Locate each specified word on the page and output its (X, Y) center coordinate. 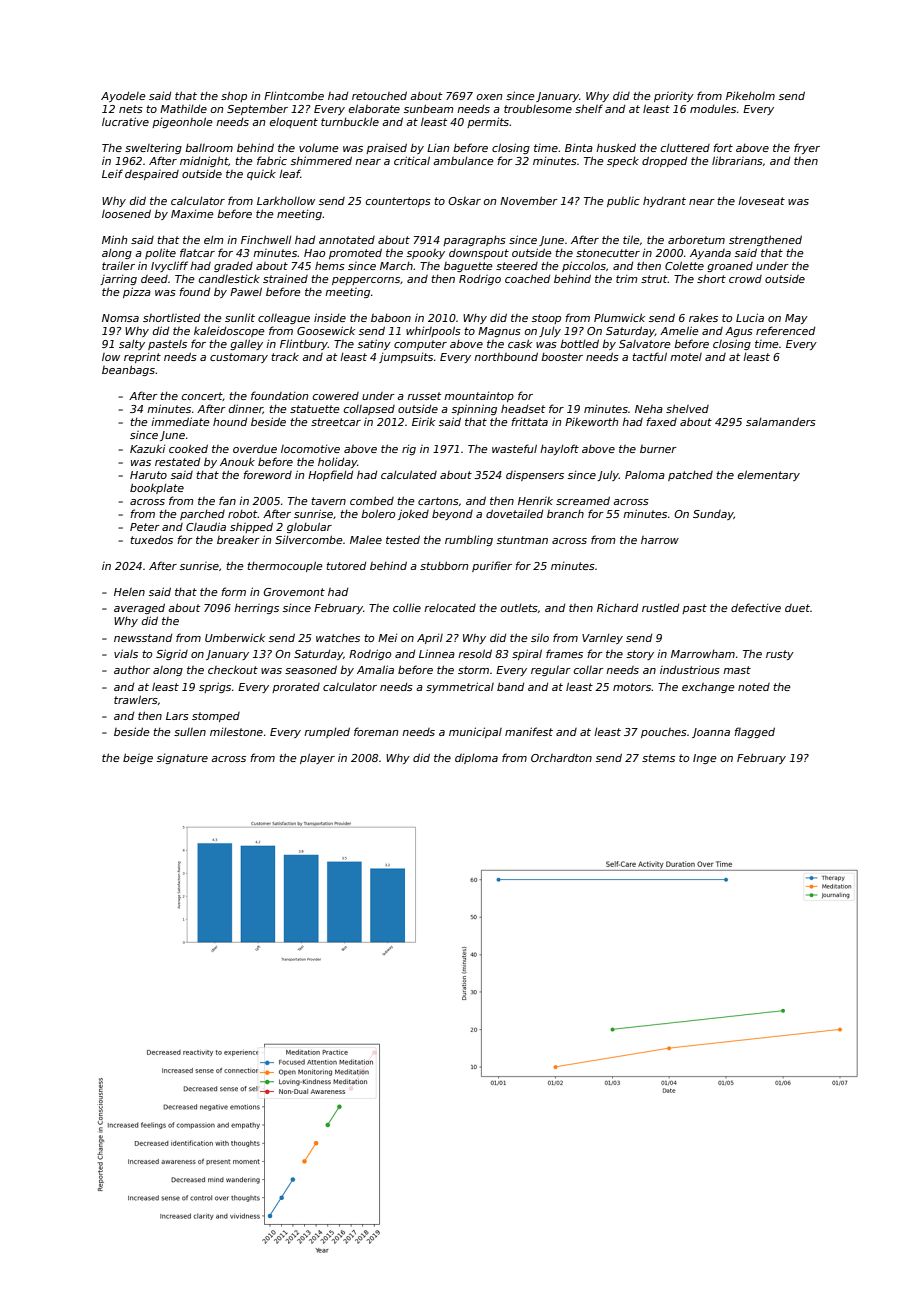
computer (420, 345)
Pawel (246, 291)
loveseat (761, 201)
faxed (661, 421)
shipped (251, 527)
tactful (649, 356)
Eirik (423, 421)
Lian (438, 148)
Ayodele (123, 97)
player (317, 758)
